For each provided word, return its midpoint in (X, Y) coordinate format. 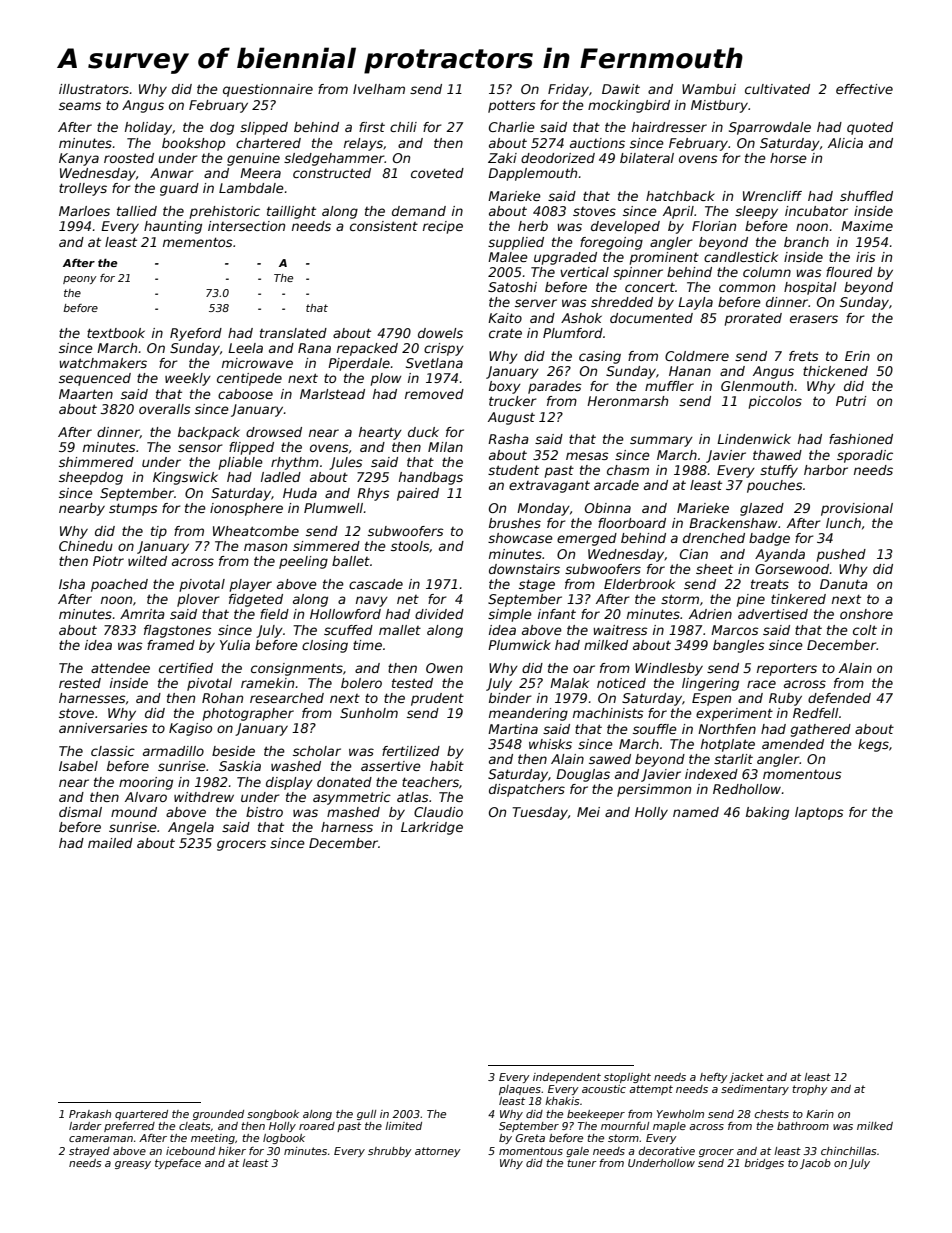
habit (447, 766)
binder (510, 698)
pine (751, 600)
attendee (120, 668)
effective (864, 89)
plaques (520, 1090)
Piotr (108, 561)
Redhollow (747, 789)
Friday (568, 90)
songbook (273, 1115)
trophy (810, 1090)
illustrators (94, 89)
